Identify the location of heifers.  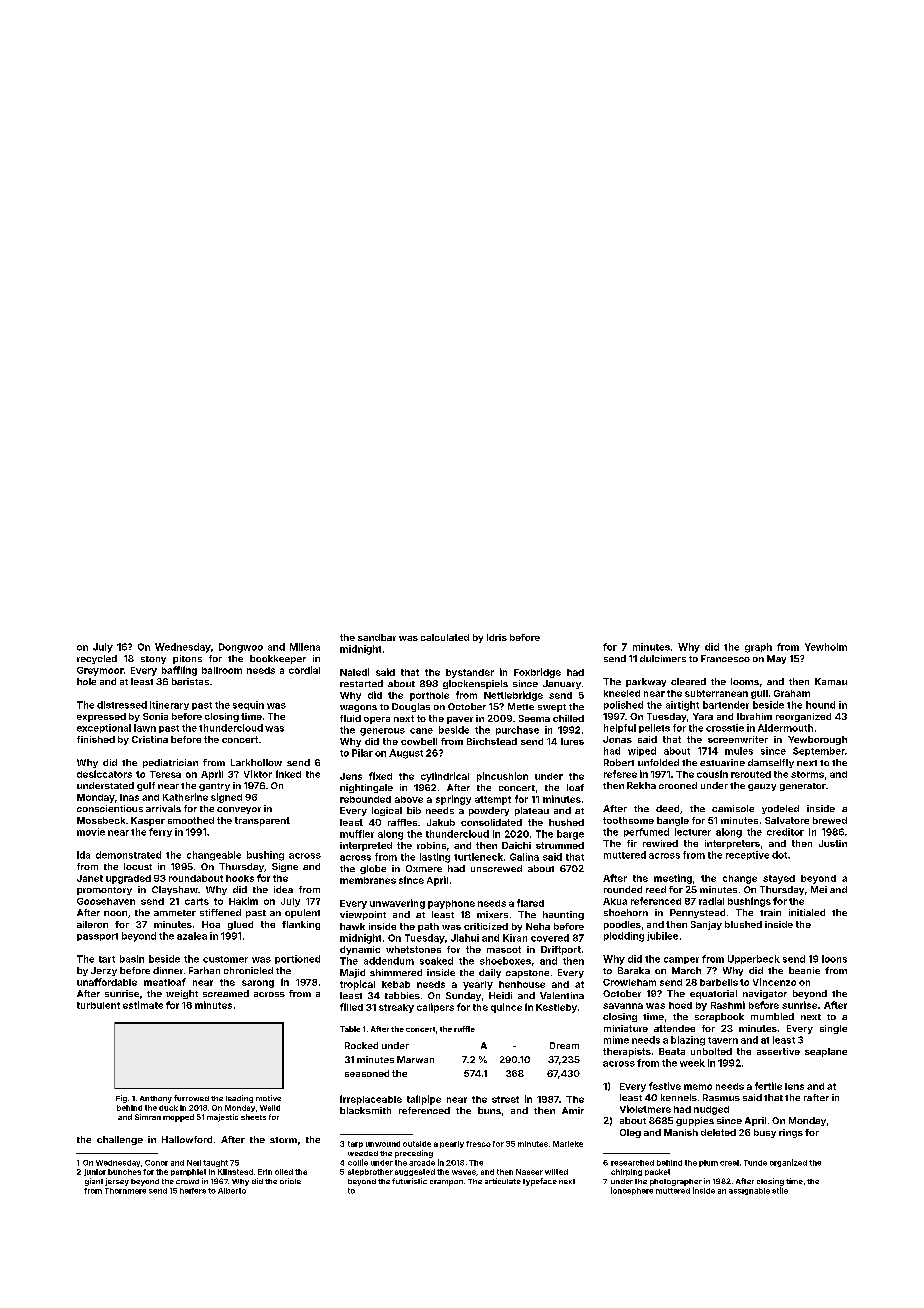
(193, 1191).
